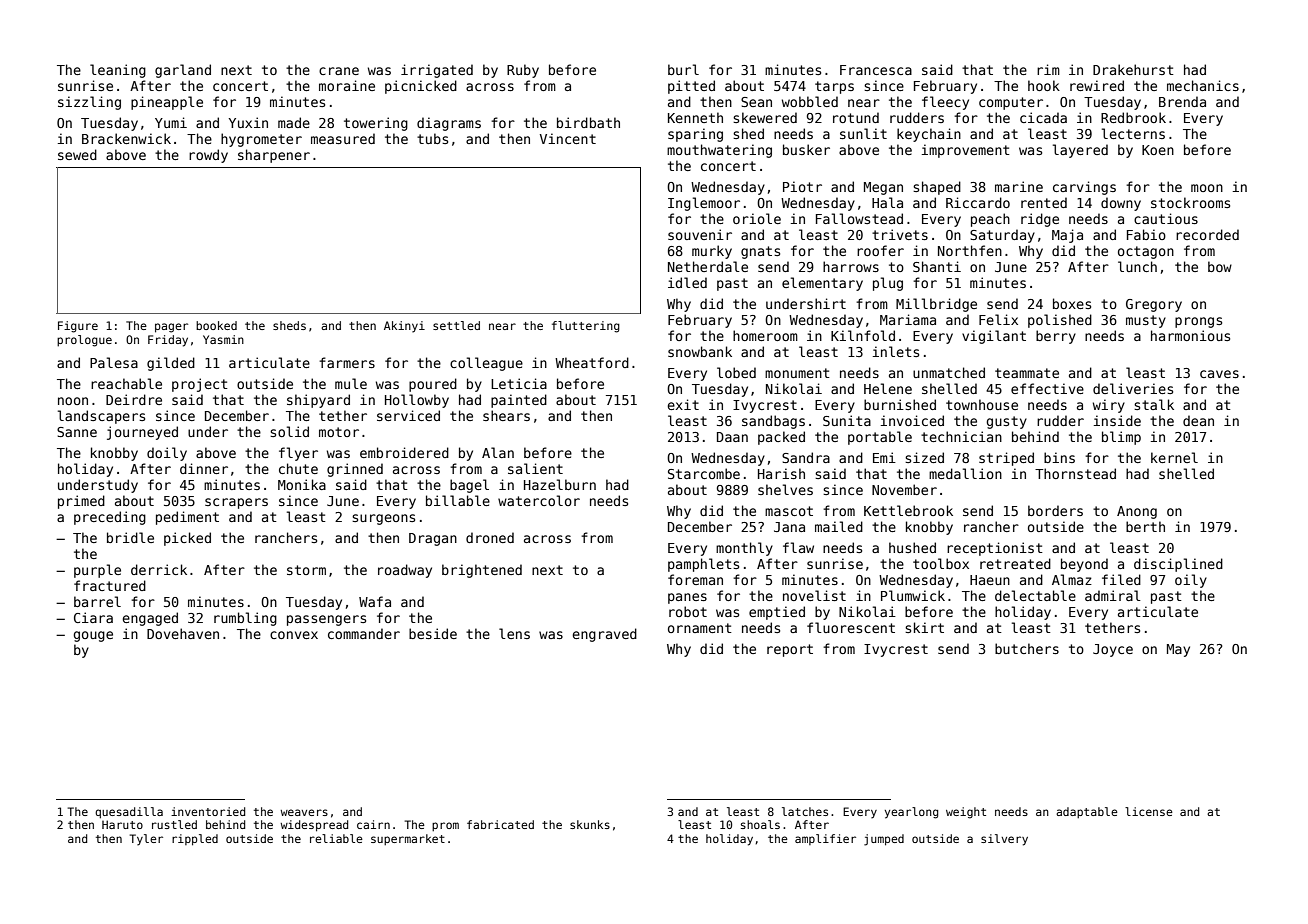  I want to click on fluorescent, so click(851, 627).
